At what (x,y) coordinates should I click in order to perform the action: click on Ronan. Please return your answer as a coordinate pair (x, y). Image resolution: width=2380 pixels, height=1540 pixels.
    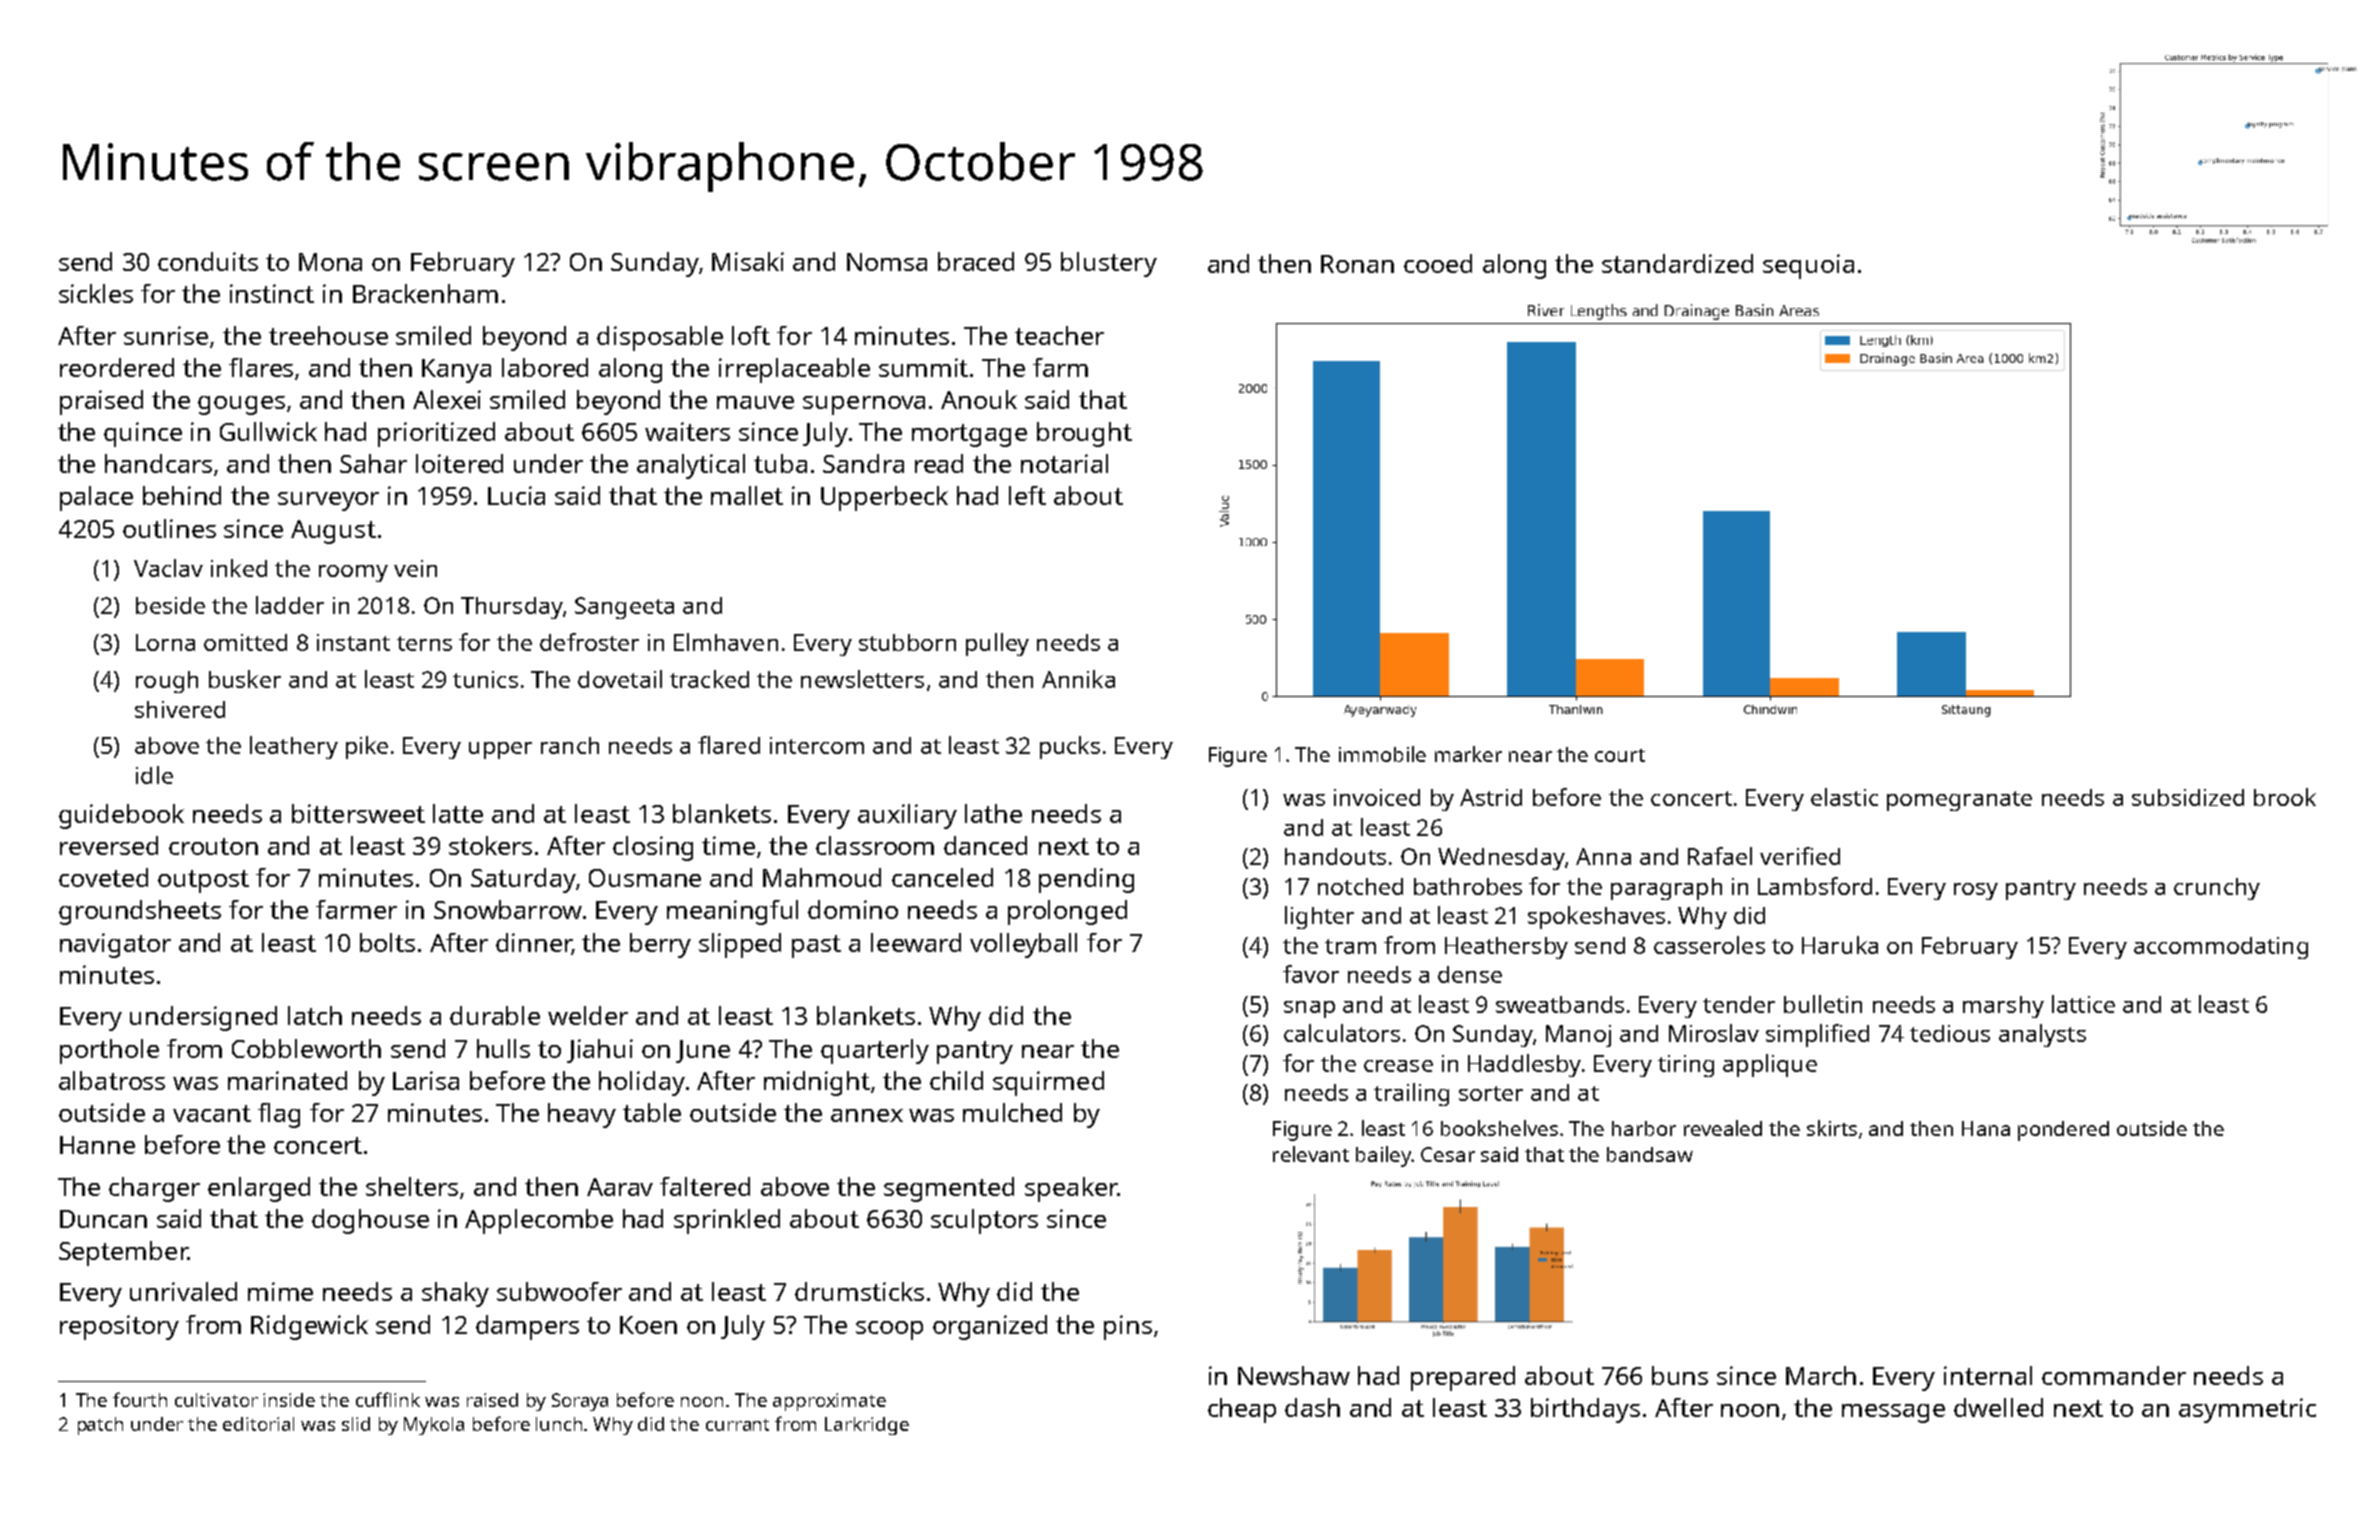
    Looking at the image, I should click on (1357, 264).
